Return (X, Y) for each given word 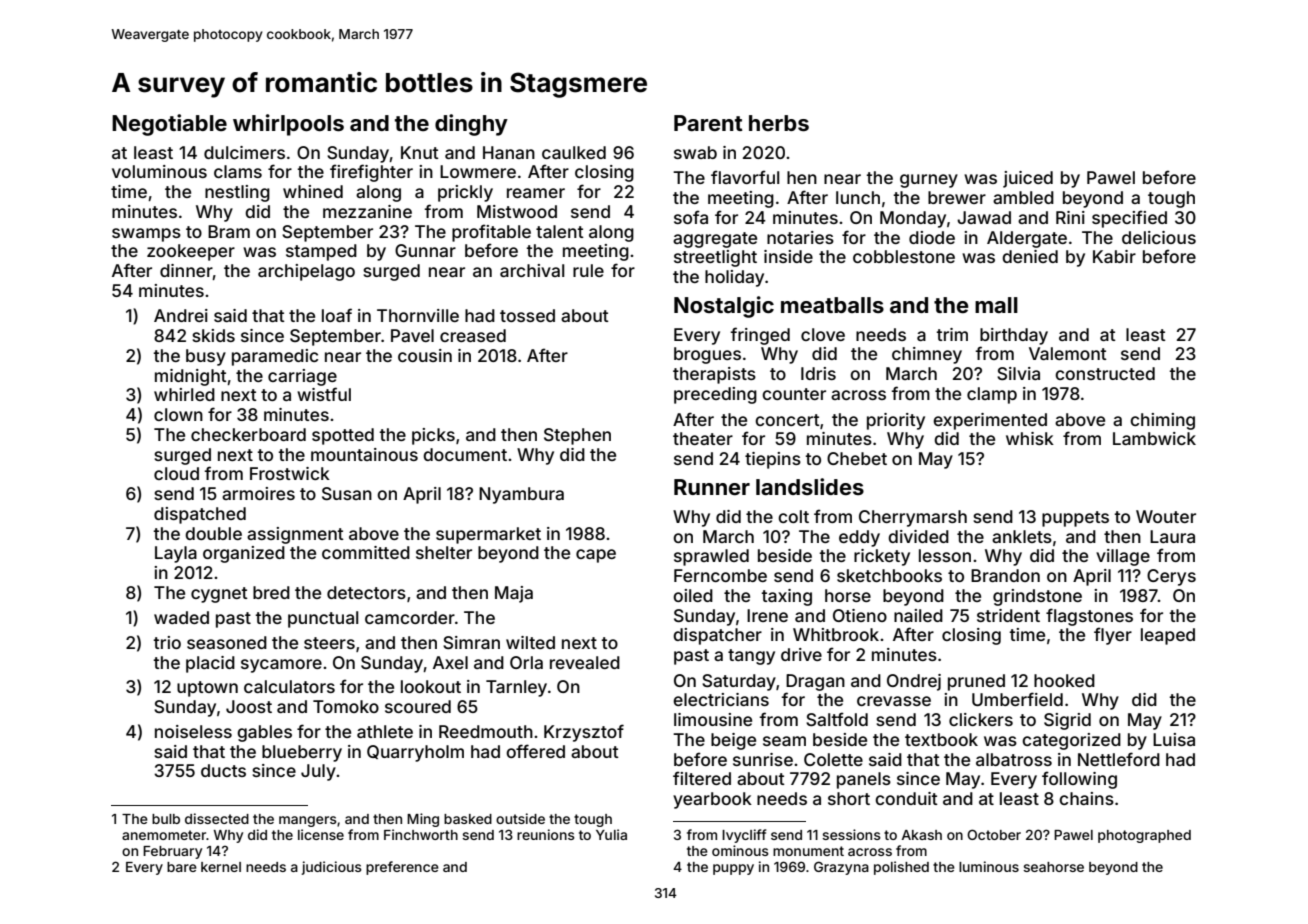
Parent (708, 123)
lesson (945, 555)
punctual (323, 619)
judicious (331, 868)
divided (918, 536)
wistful (324, 394)
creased (473, 335)
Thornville (418, 315)
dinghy (471, 125)
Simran (471, 642)
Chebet (857, 458)
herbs (779, 123)
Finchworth (421, 834)
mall (996, 305)
